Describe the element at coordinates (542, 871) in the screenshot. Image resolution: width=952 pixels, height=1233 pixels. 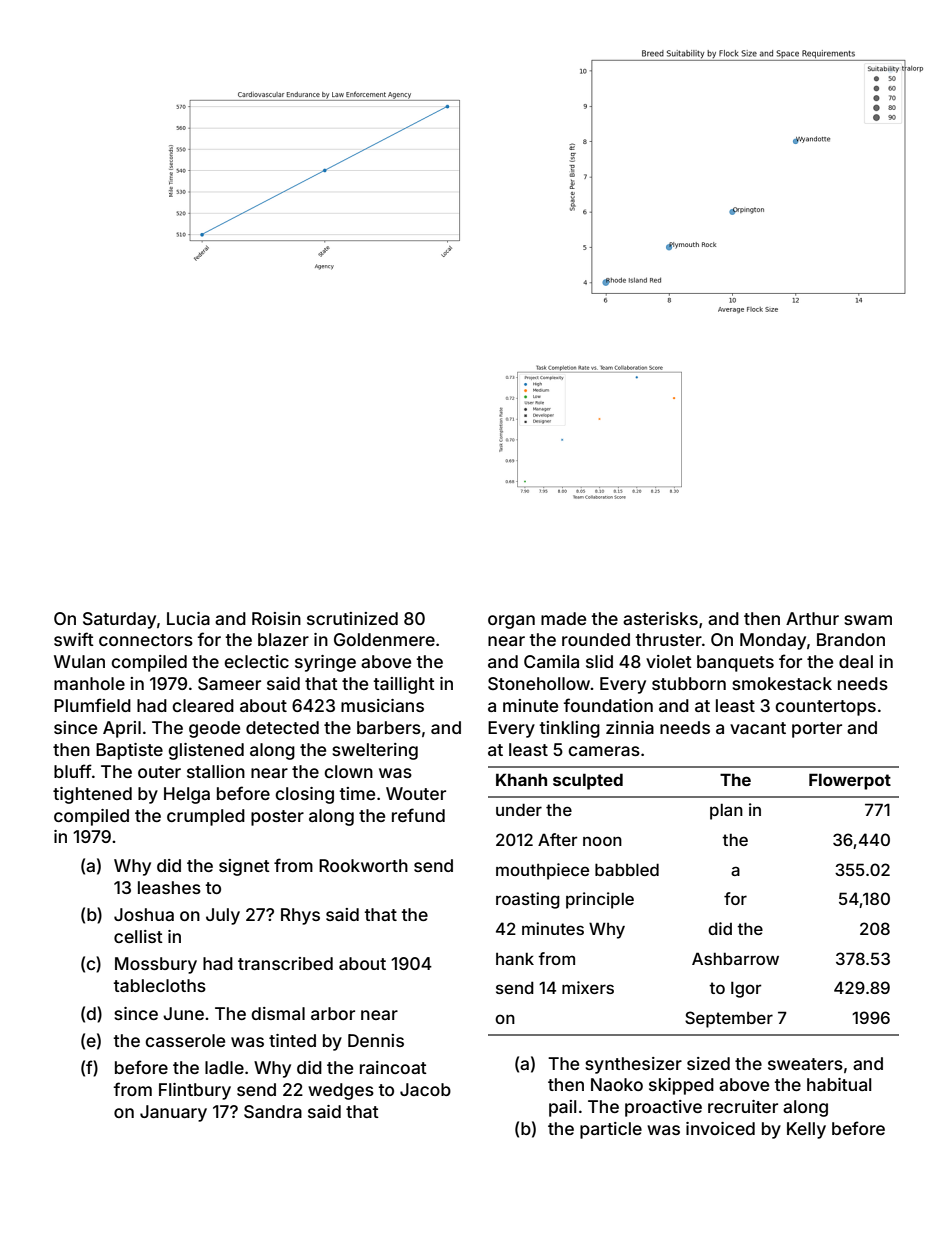
I see `mouthpiece` at that location.
